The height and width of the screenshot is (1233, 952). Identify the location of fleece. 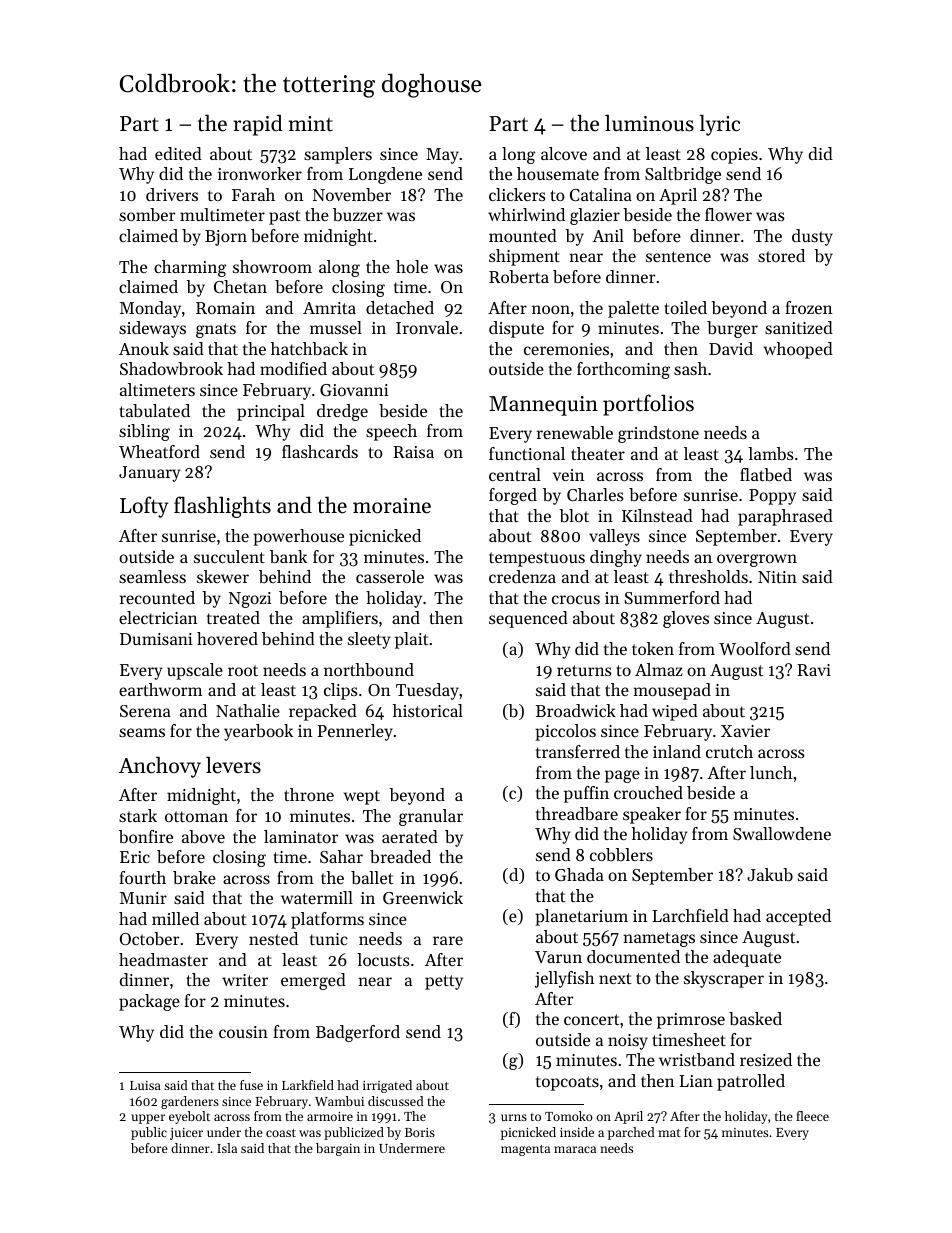
(812, 1116).
